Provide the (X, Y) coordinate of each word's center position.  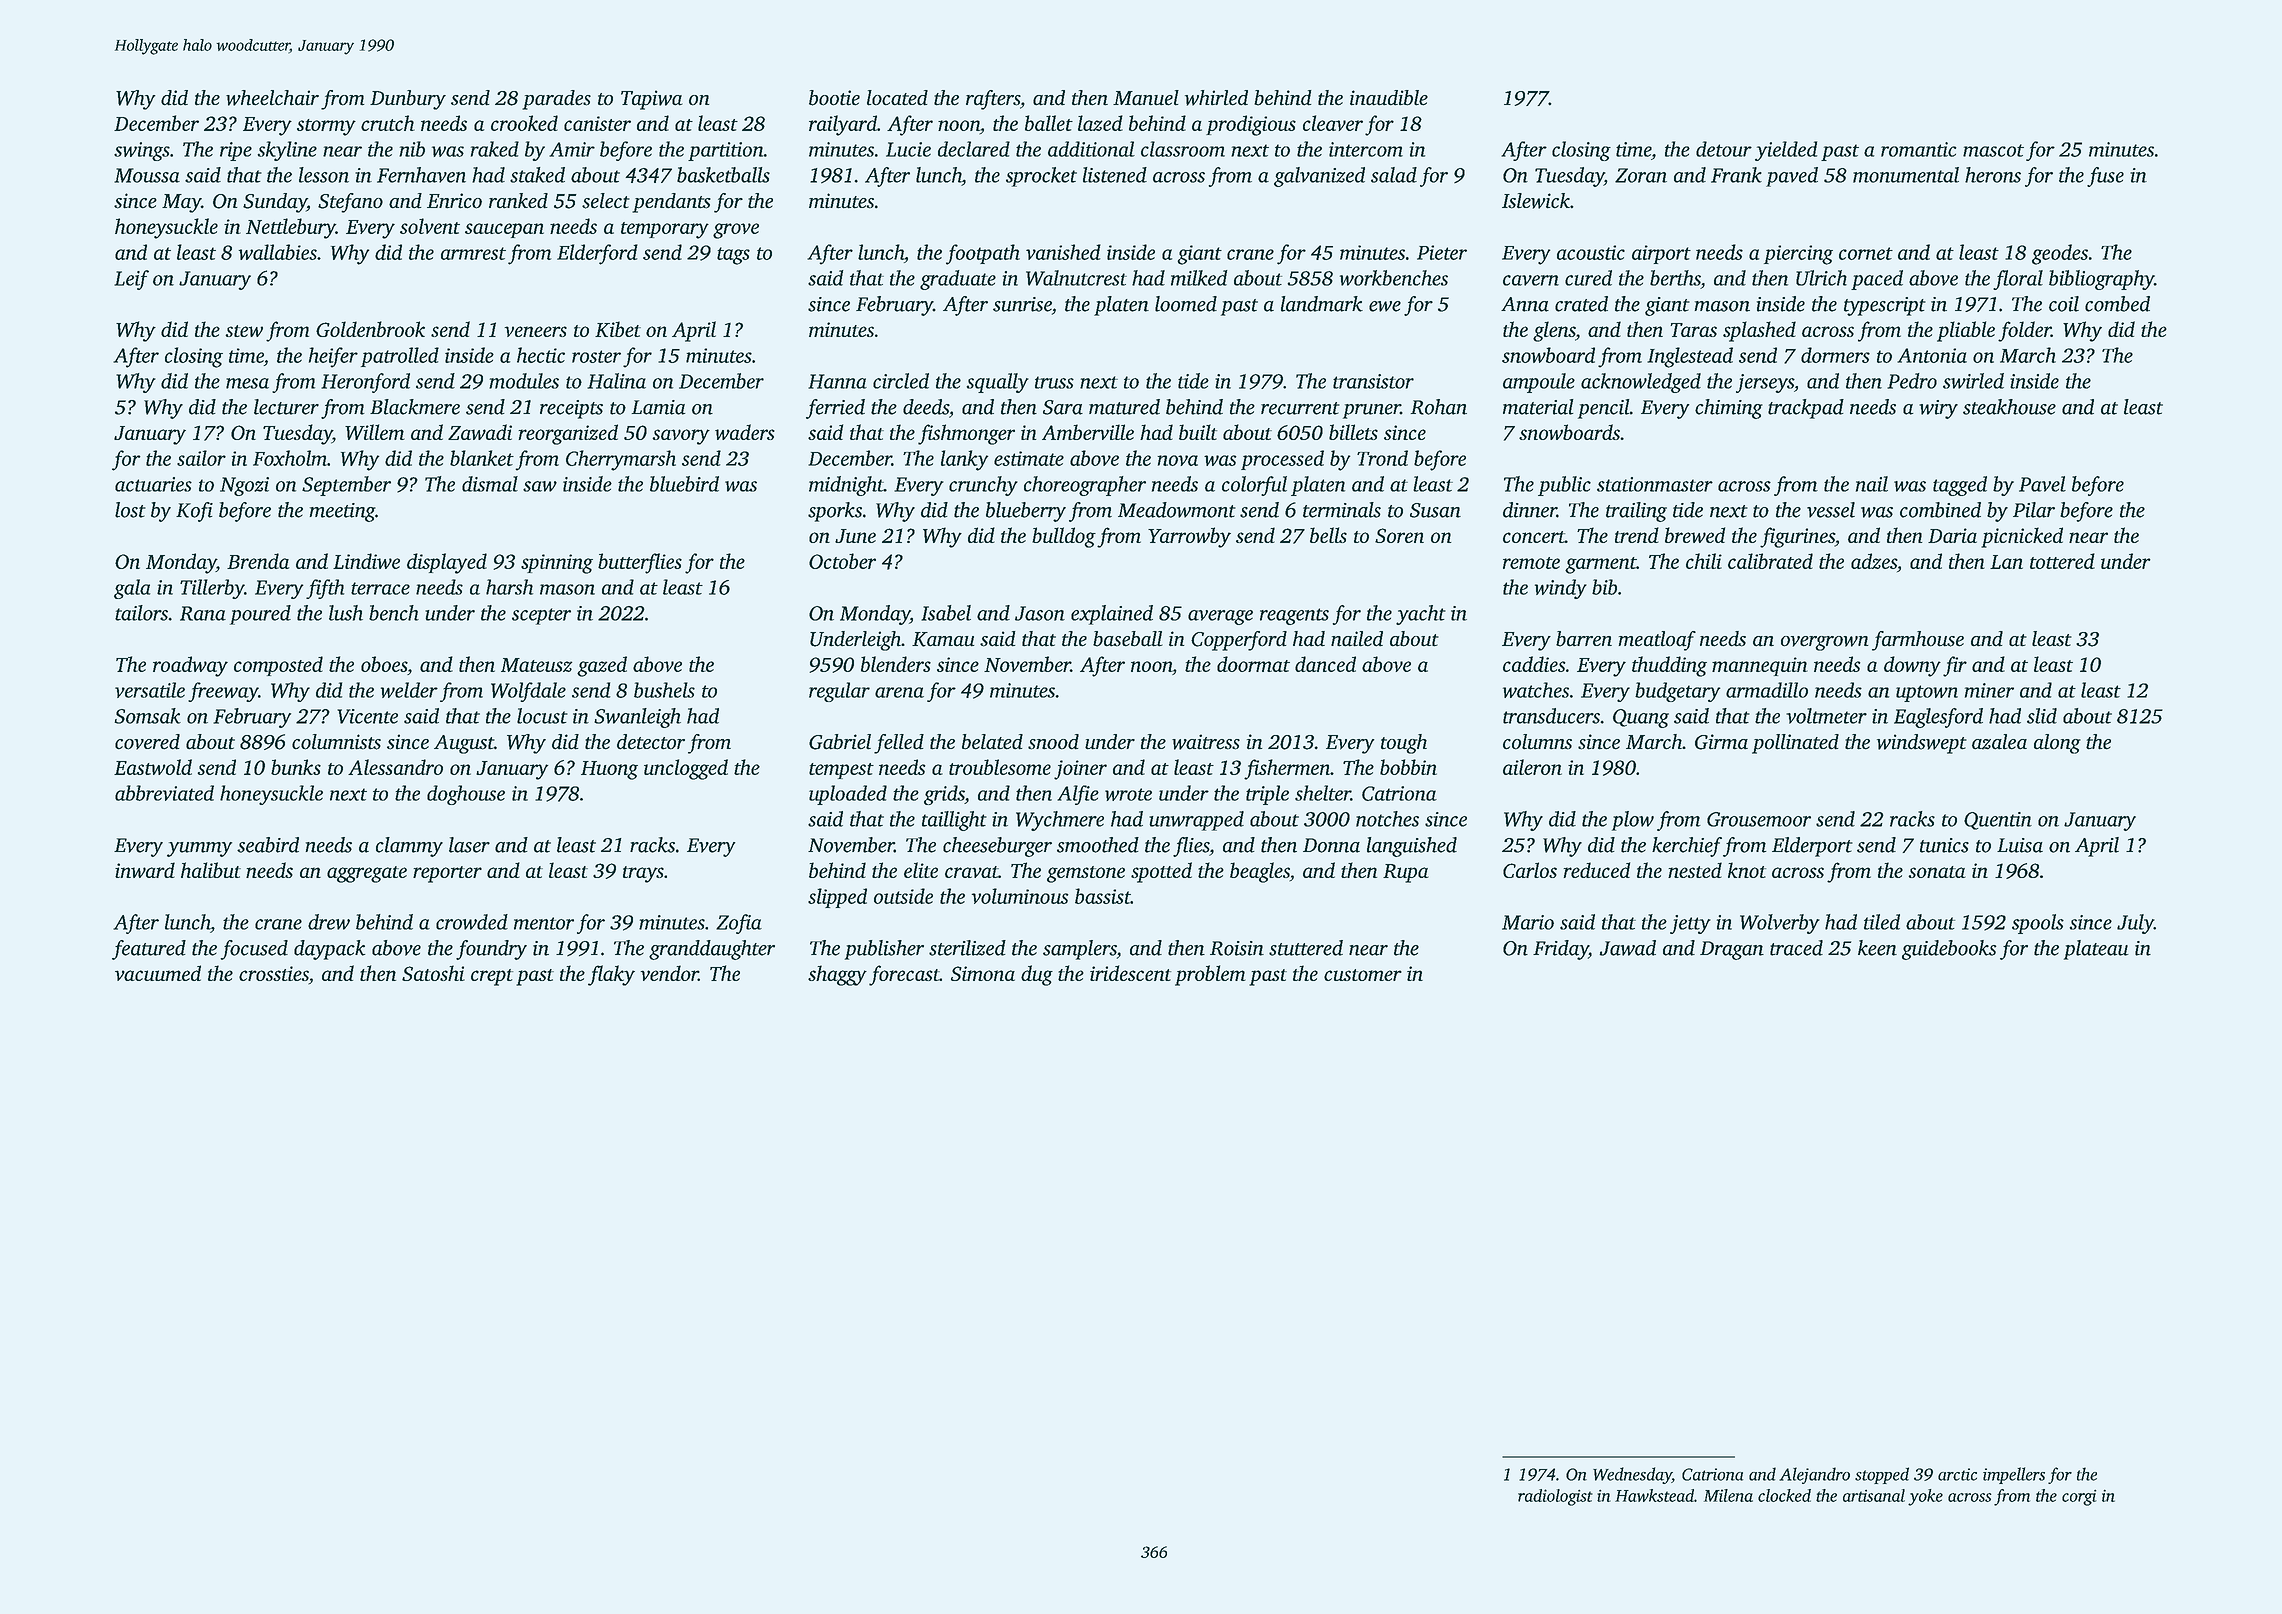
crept (492, 977)
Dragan (1732, 950)
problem (1210, 975)
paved (1792, 177)
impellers (2014, 1475)
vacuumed (158, 973)
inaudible (1389, 98)
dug (1037, 975)
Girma (1721, 742)
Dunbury (408, 100)
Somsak (147, 716)
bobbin (1408, 767)
